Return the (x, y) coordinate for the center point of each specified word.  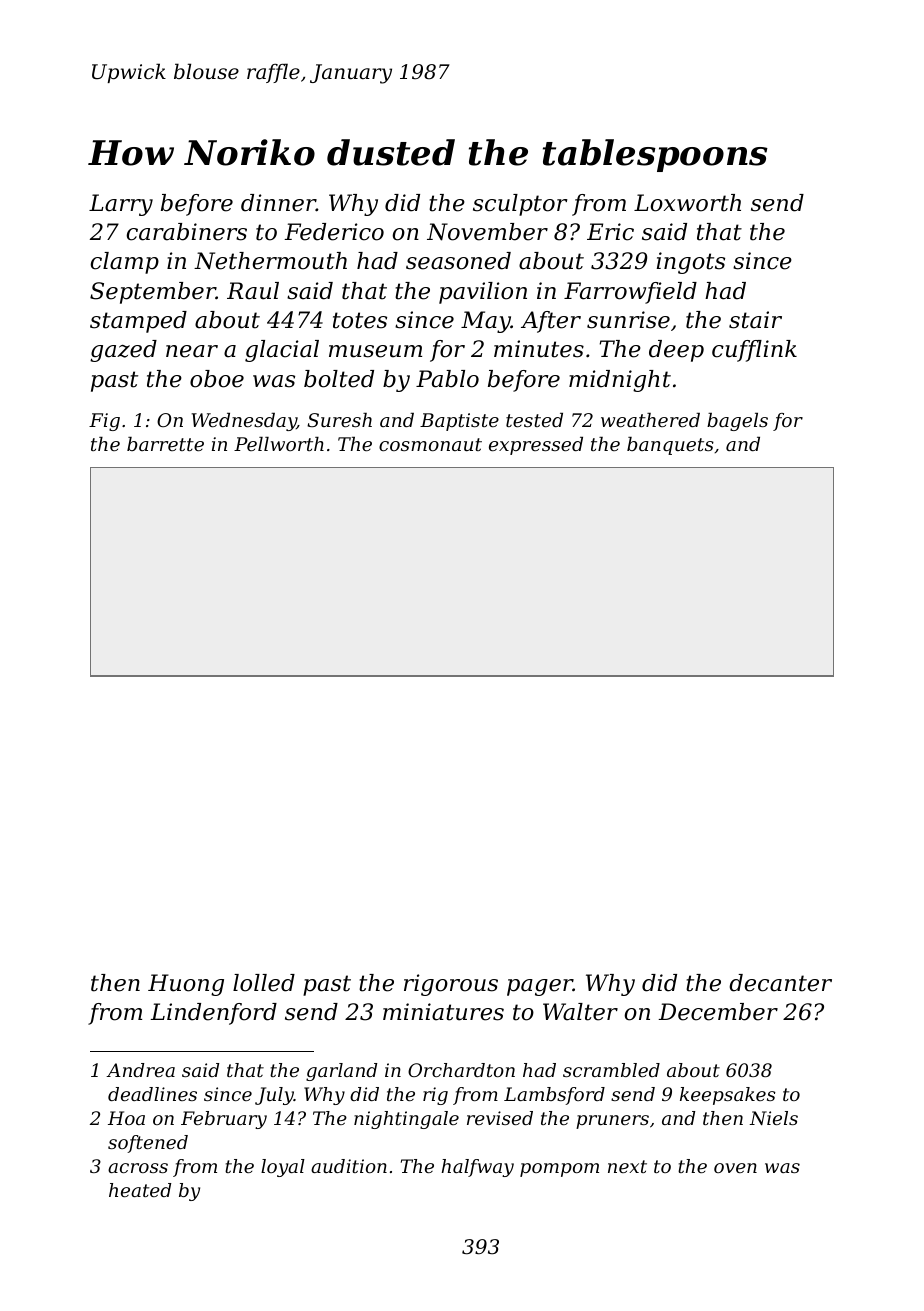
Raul (253, 291)
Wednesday (244, 422)
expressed (536, 446)
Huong (186, 985)
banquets (670, 446)
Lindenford (213, 1014)
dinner (278, 203)
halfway (478, 1168)
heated (140, 1190)
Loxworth (687, 203)
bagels (737, 422)
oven (735, 1168)
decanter (780, 983)
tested (534, 420)
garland (341, 1072)
